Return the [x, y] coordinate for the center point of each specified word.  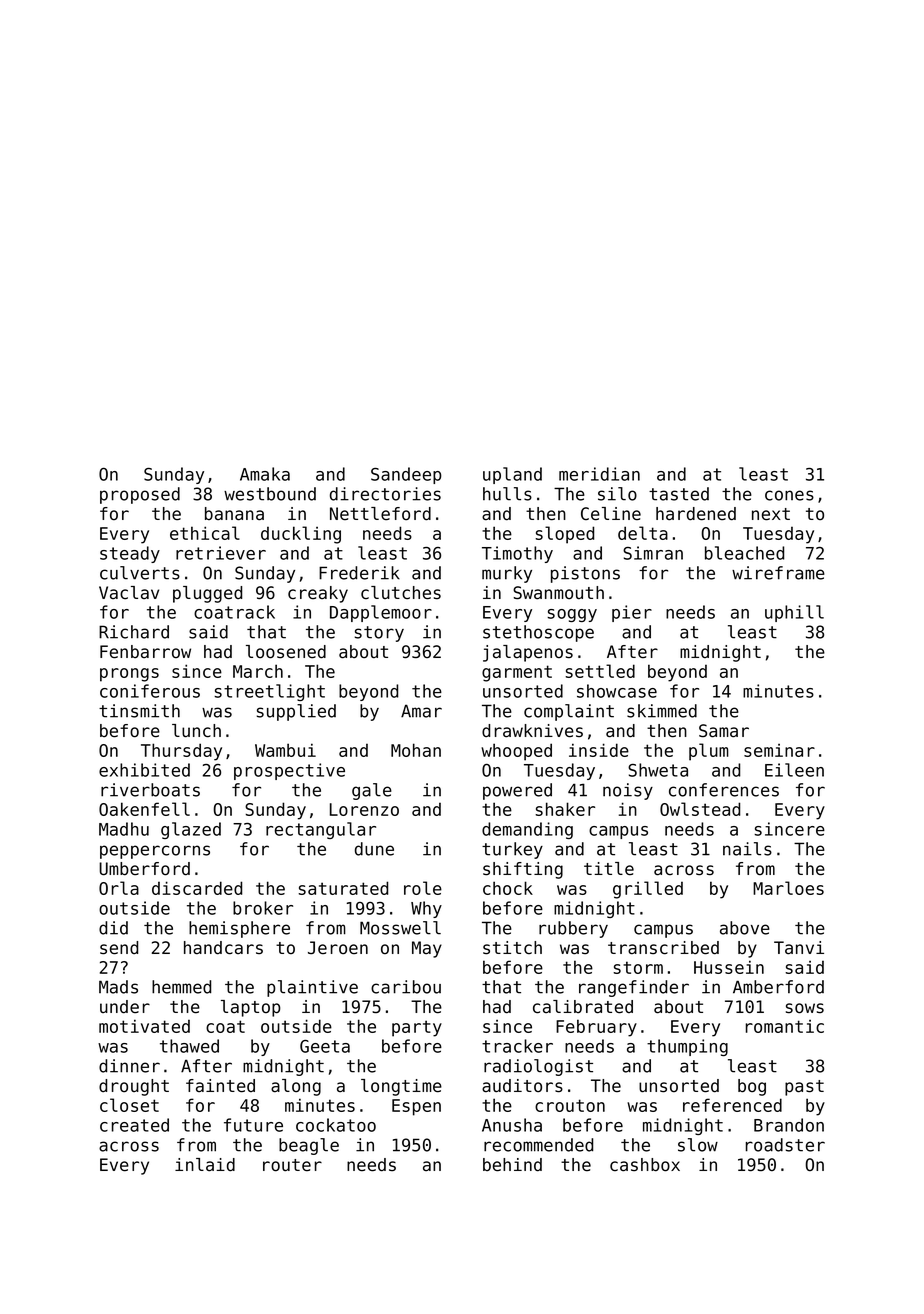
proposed [140, 495]
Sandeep [406, 475]
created [134, 1125]
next [771, 514]
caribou [406, 987]
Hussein [729, 967]
